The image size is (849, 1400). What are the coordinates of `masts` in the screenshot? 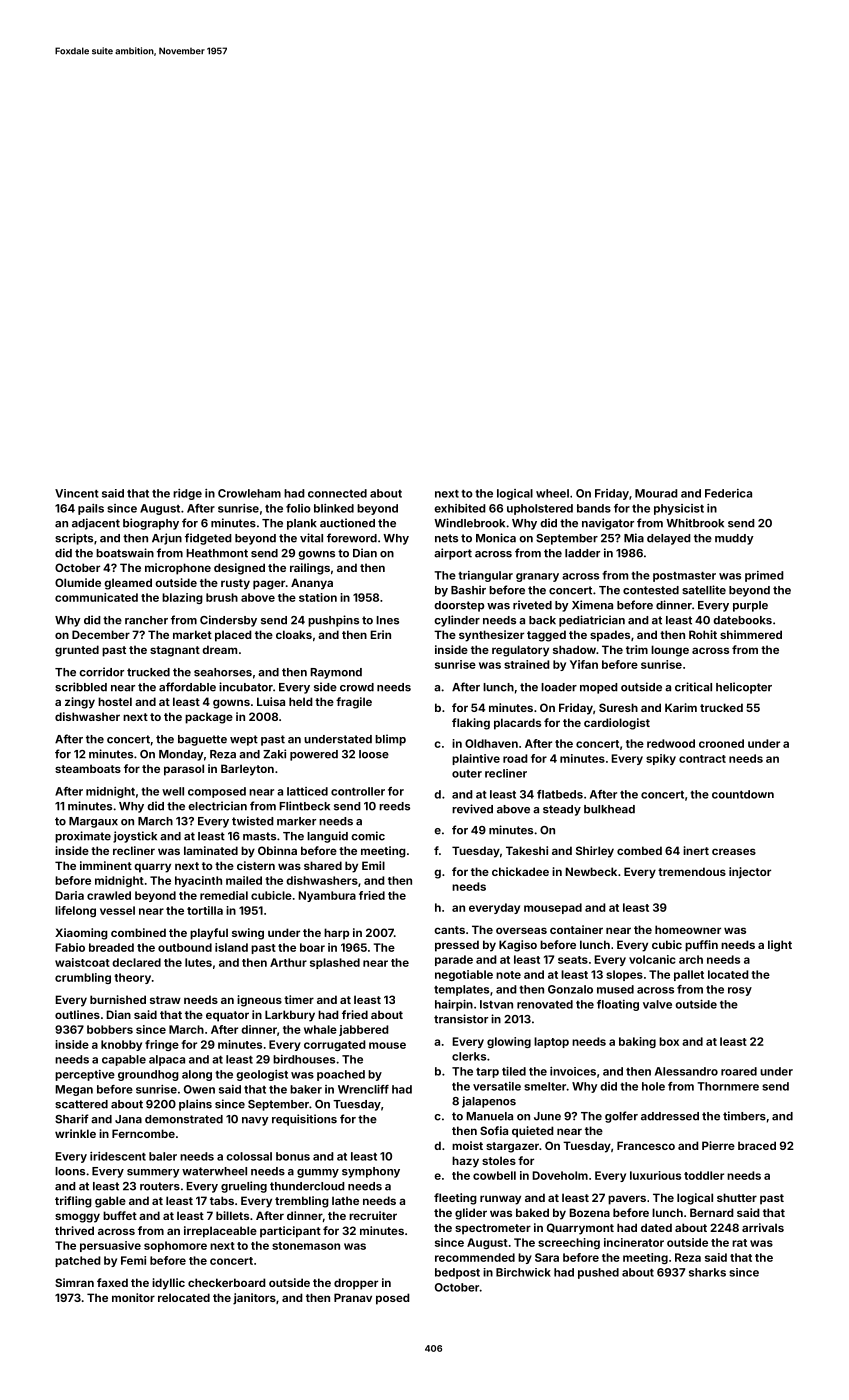 It's located at (259, 836).
